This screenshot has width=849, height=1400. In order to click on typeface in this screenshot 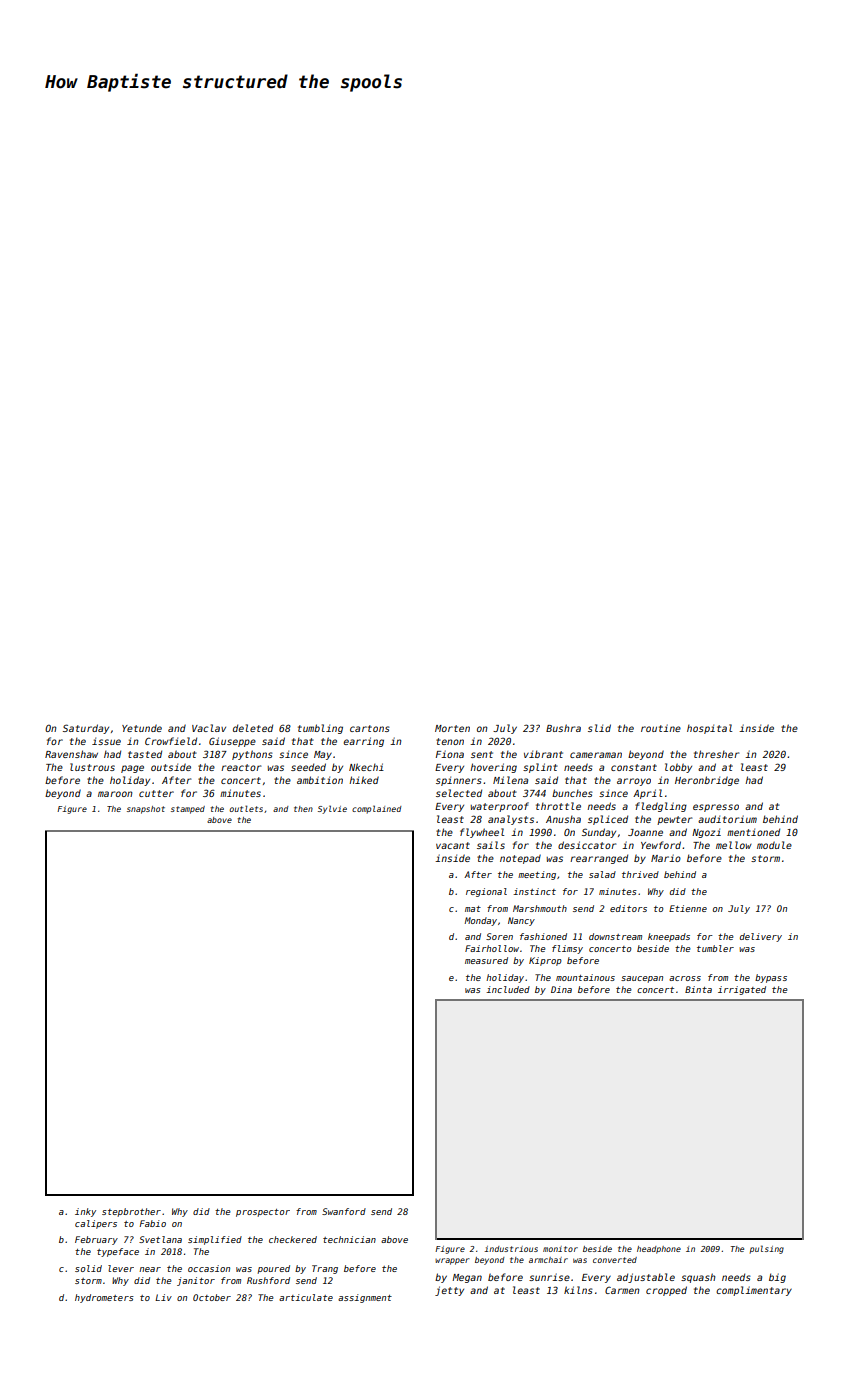, I will do `click(118, 1252)`.
